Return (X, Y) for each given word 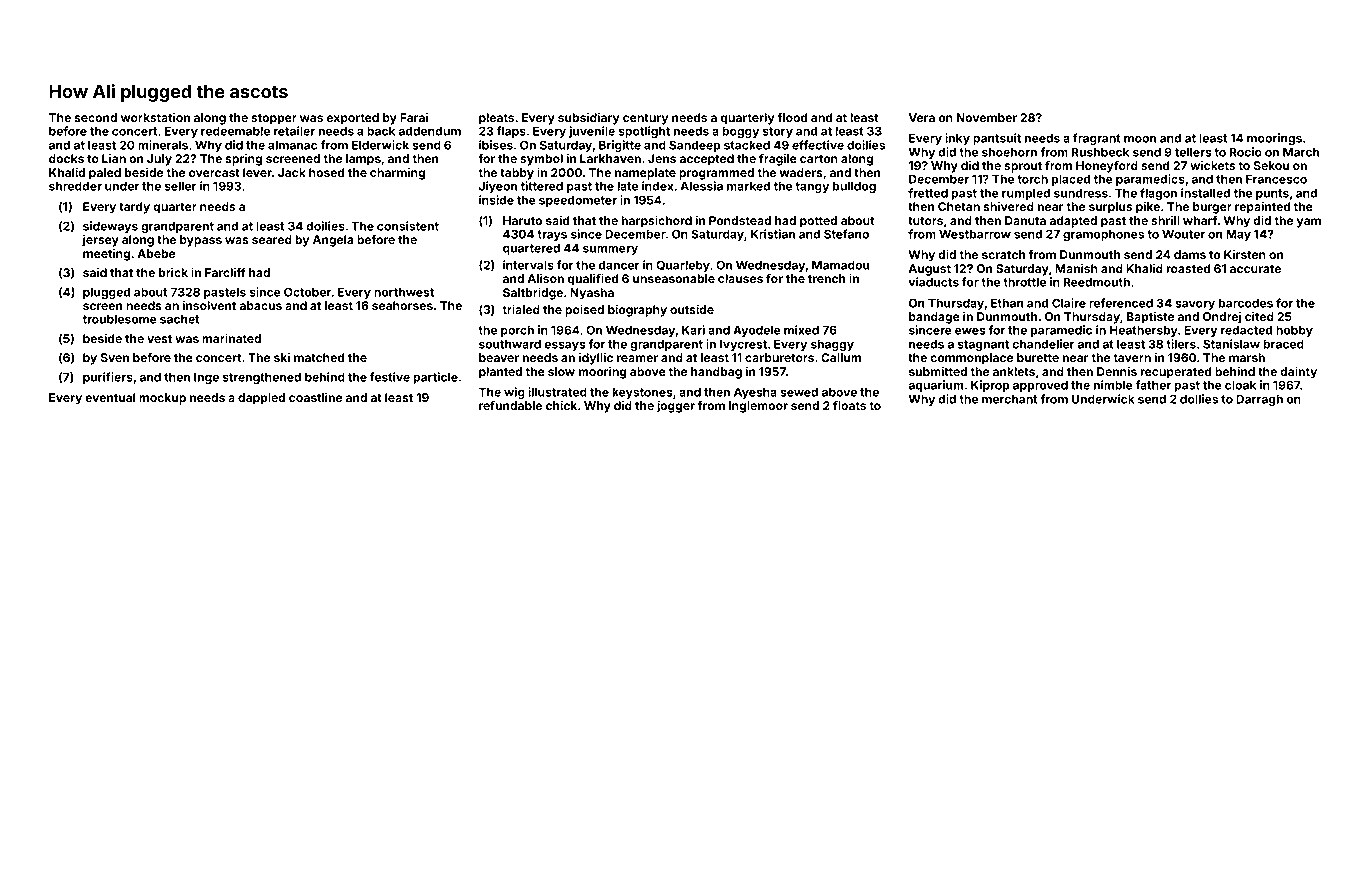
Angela (333, 241)
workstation (155, 117)
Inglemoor (758, 407)
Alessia (701, 186)
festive (390, 377)
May (1238, 235)
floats (849, 405)
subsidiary (589, 119)
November (986, 117)
